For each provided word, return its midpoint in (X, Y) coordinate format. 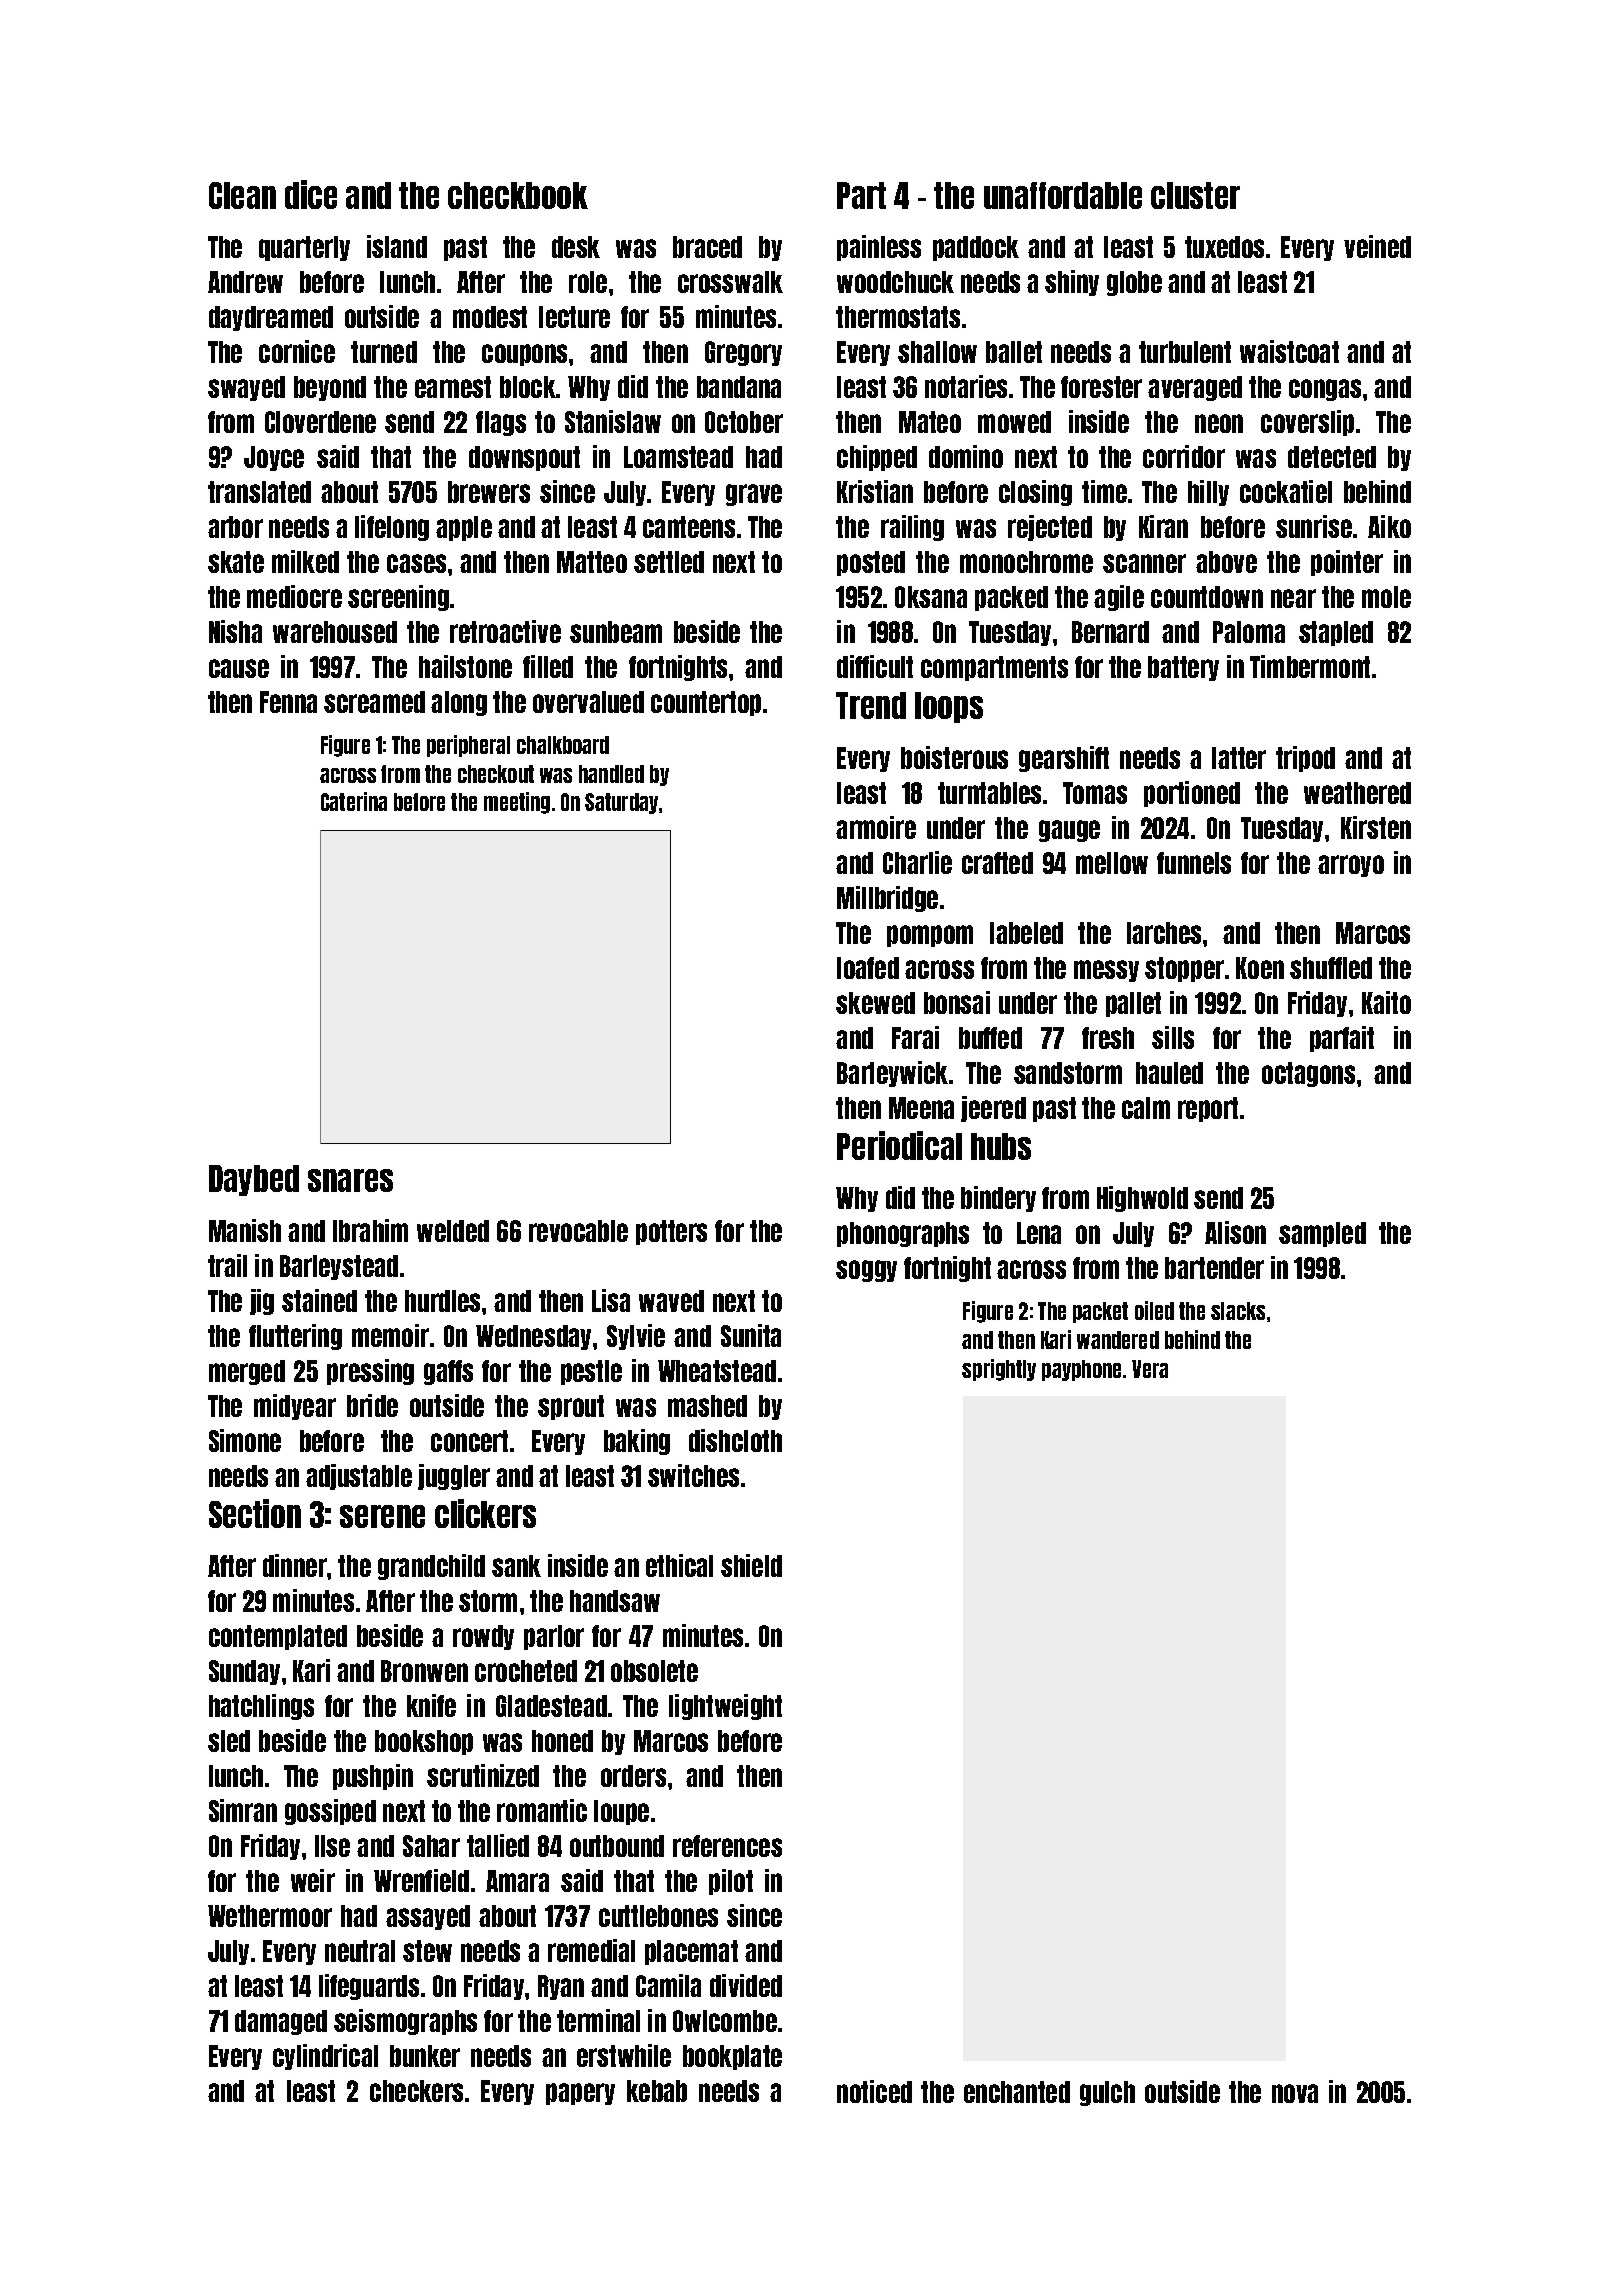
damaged (281, 2022)
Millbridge (887, 899)
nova (1295, 2093)
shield (751, 1565)
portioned (1192, 794)
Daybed (254, 1180)
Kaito (1386, 1002)
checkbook (518, 195)
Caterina (354, 801)
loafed (868, 968)
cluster (1195, 195)
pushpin (373, 1777)
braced (707, 247)
